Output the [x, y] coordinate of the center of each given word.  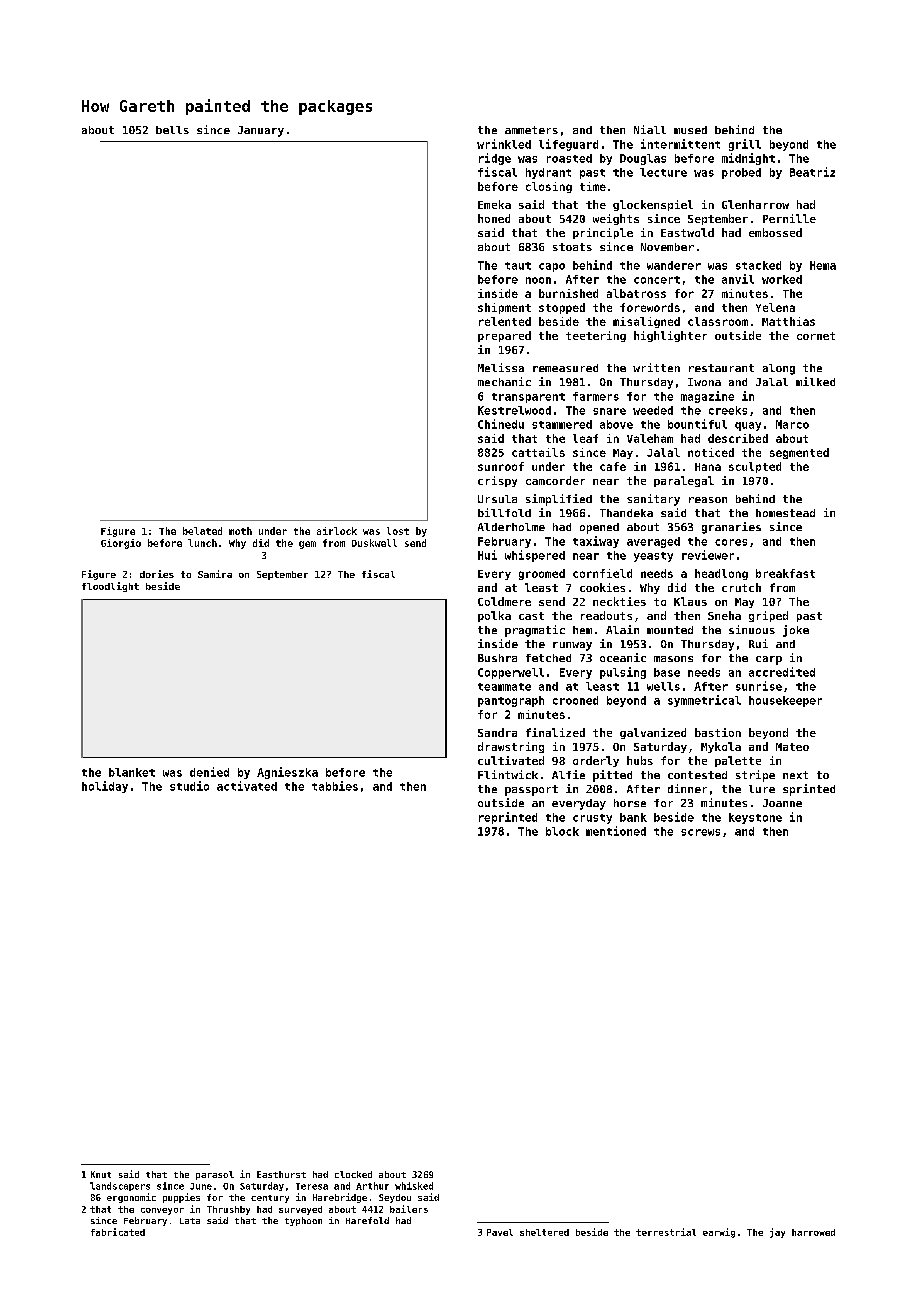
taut [518, 266]
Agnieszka [287, 773]
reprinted [508, 818]
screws [700, 832]
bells [172, 130]
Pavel [500, 1232]
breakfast [785, 573]
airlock [337, 531]
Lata [190, 1221]
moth [240, 531]
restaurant [721, 368]
